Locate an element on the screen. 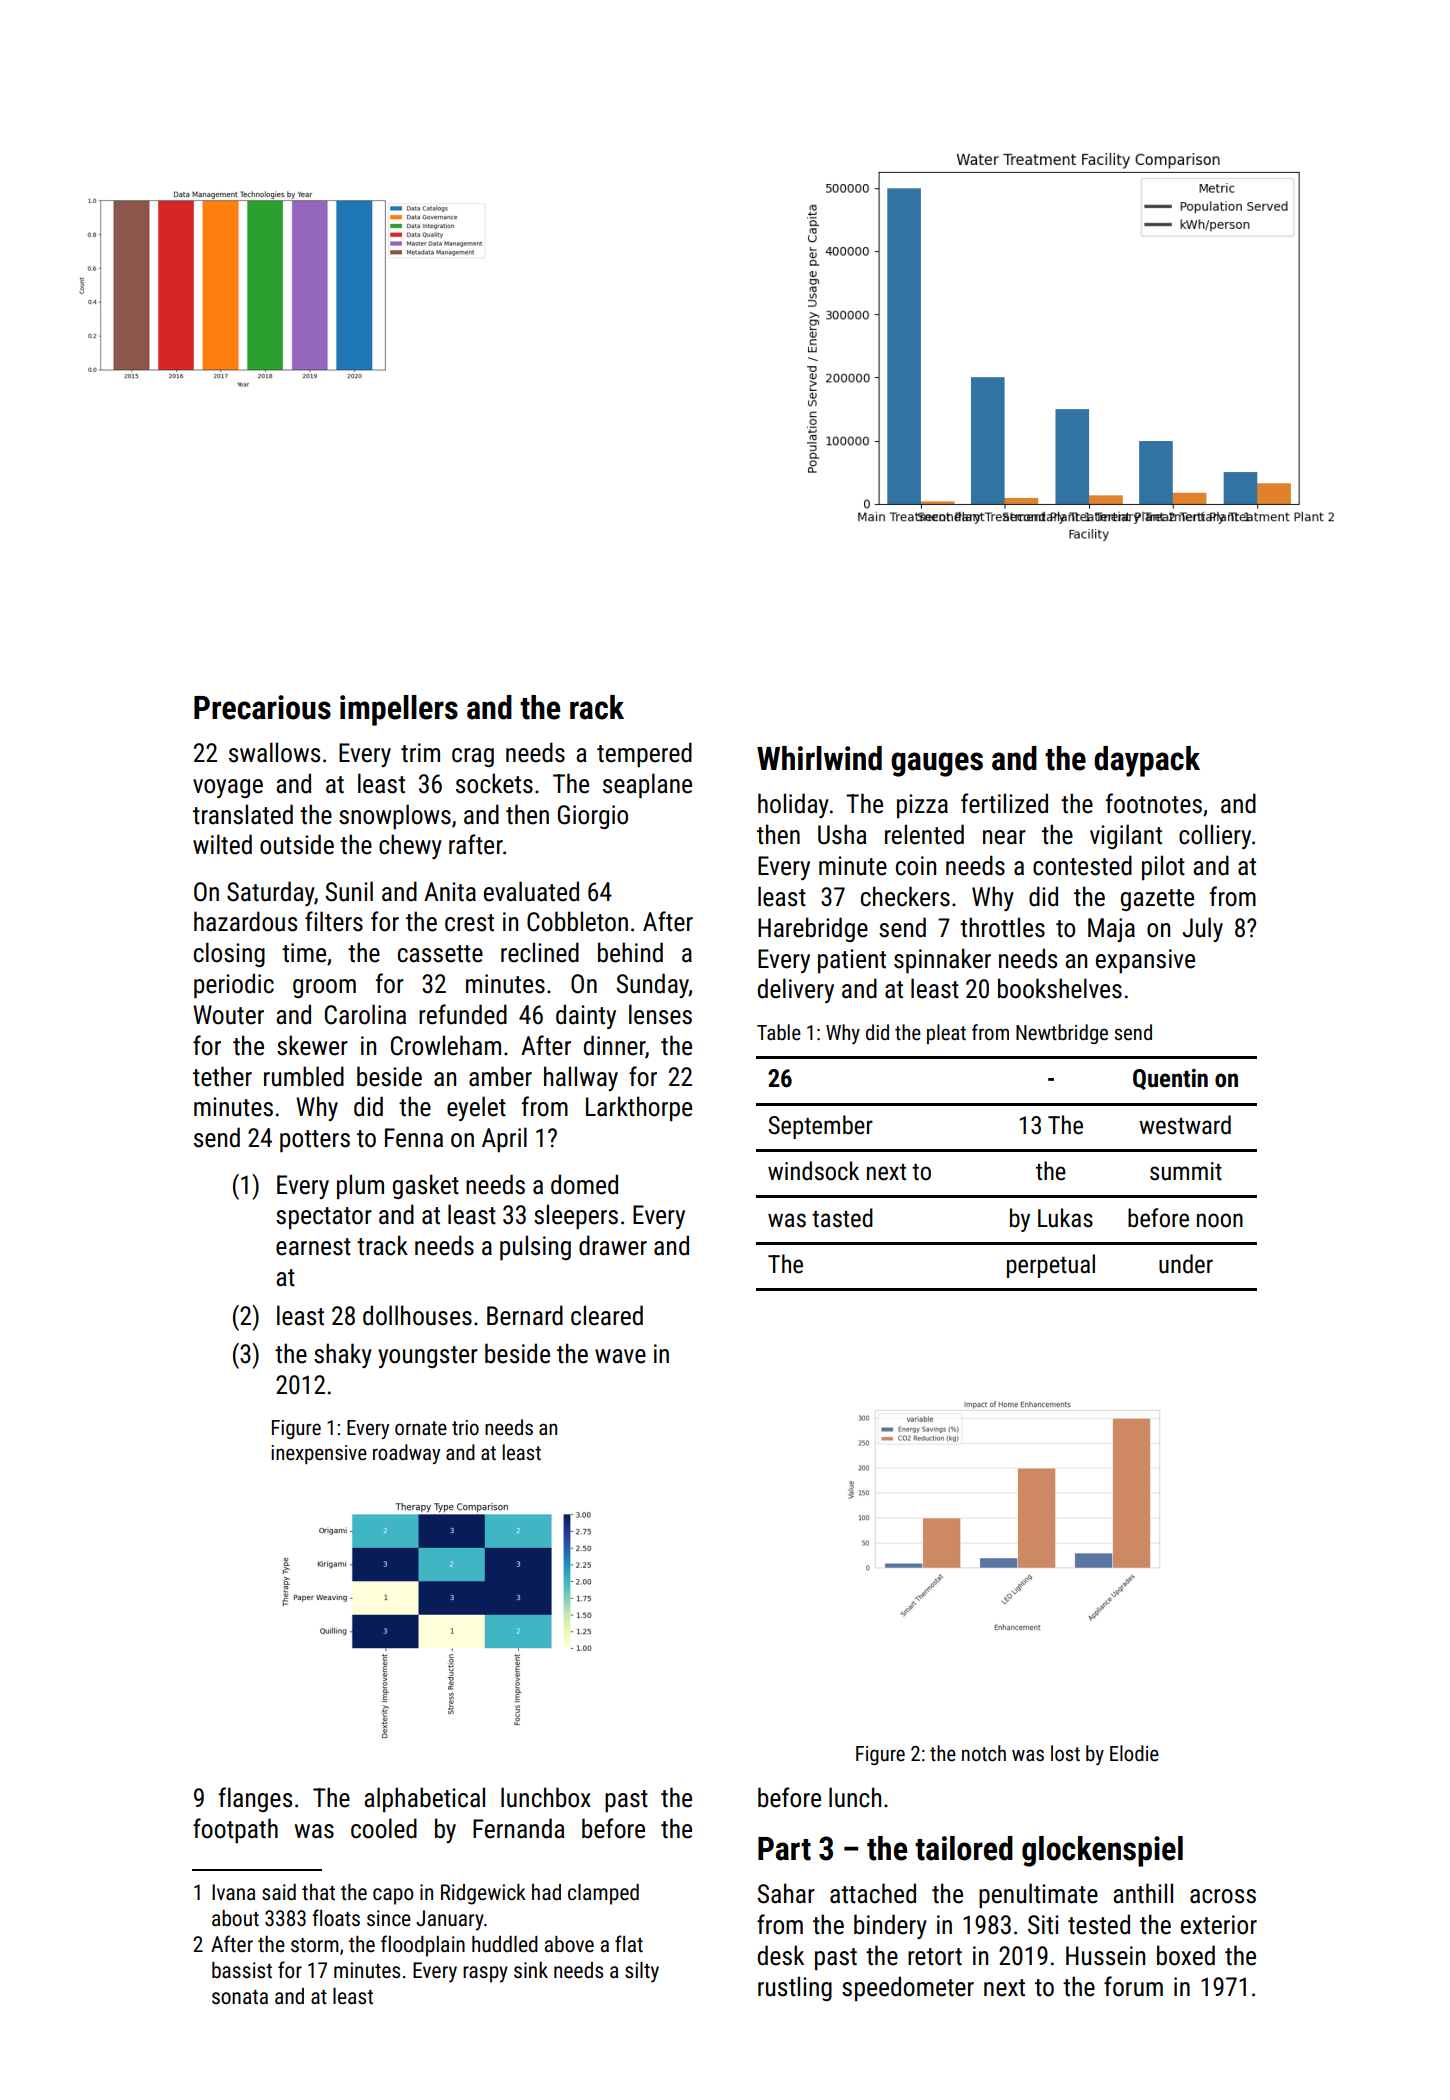 This screenshot has height=2100, width=1450. shaky is located at coordinates (343, 1355).
